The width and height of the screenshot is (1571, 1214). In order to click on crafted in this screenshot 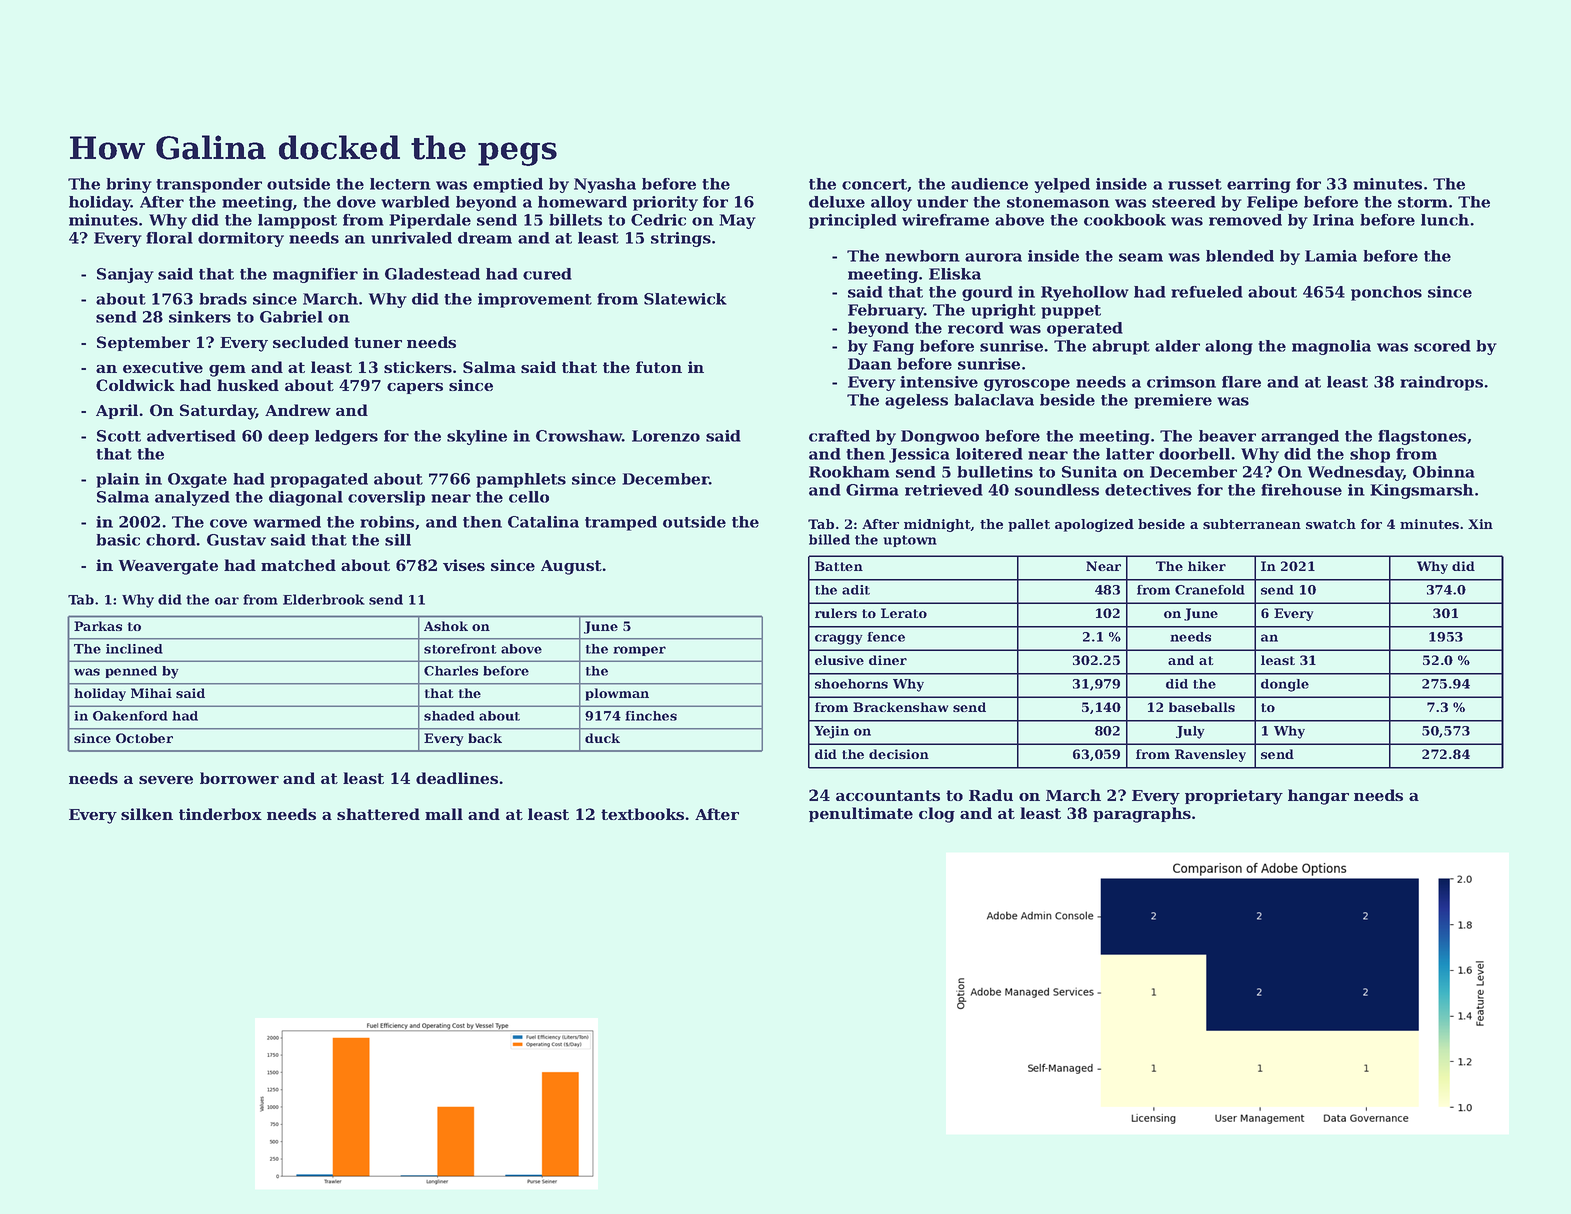, I will do `click(839, 436)`.
